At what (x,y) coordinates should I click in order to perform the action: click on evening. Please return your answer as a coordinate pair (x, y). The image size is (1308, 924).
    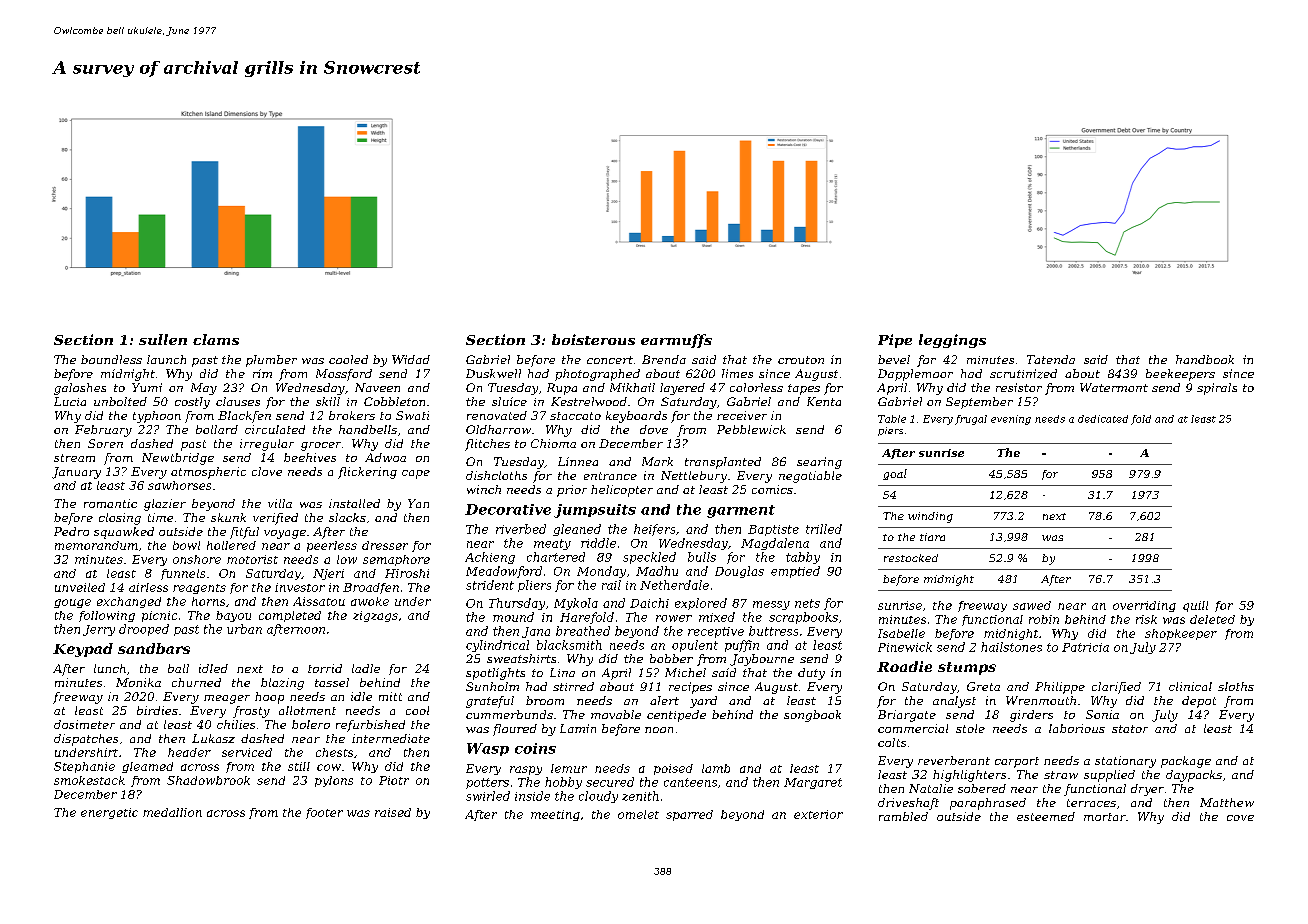
    Looking at the image, I should click on (1011, 420).
